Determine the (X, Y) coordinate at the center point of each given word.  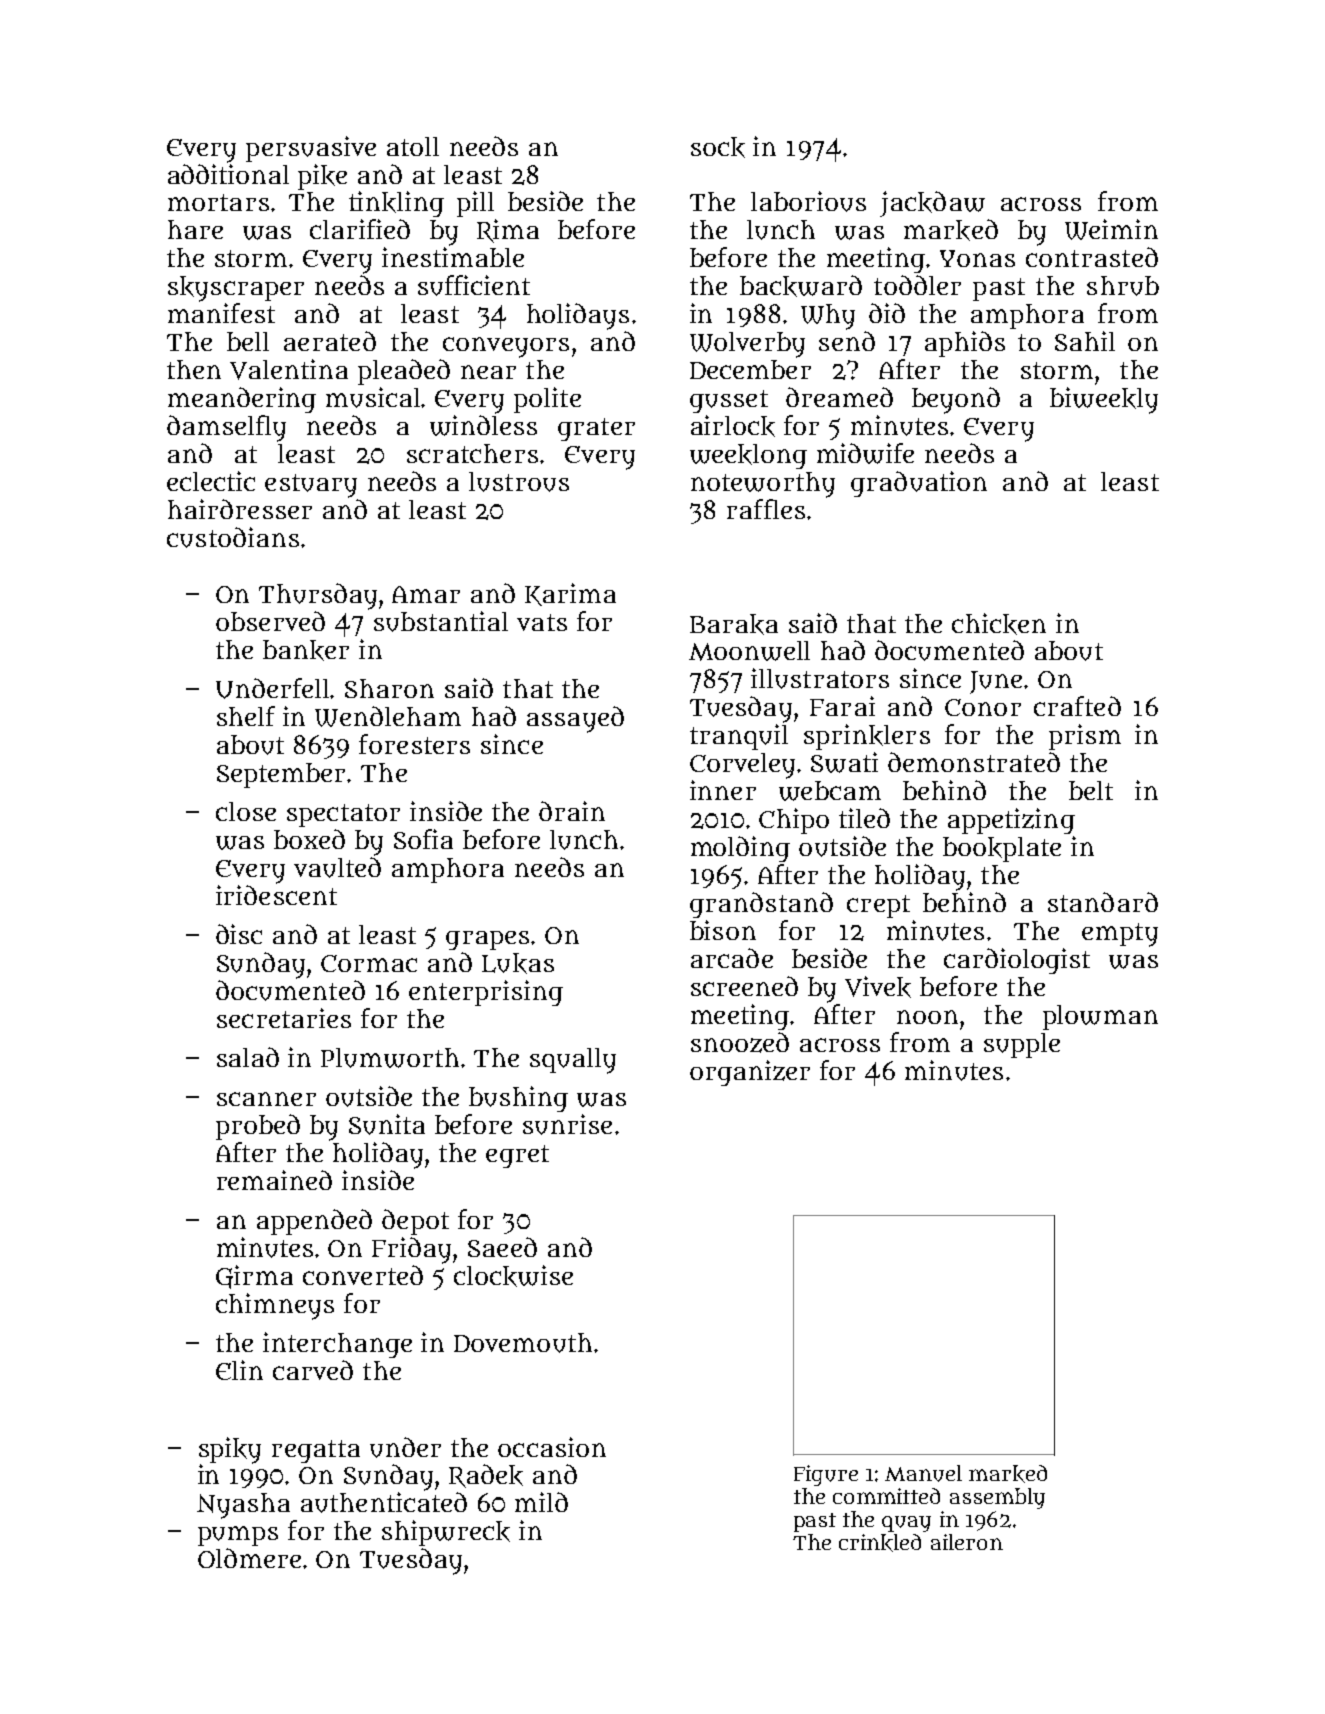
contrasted (1092, 257)
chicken (999, 624)
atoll (413, 146)
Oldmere (249, 1558)
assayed (575, 719)
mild (541, 1502)
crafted (1077, 706)
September (281, 775)
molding (740, 849)
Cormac (369, 963)
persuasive (311, 149)
